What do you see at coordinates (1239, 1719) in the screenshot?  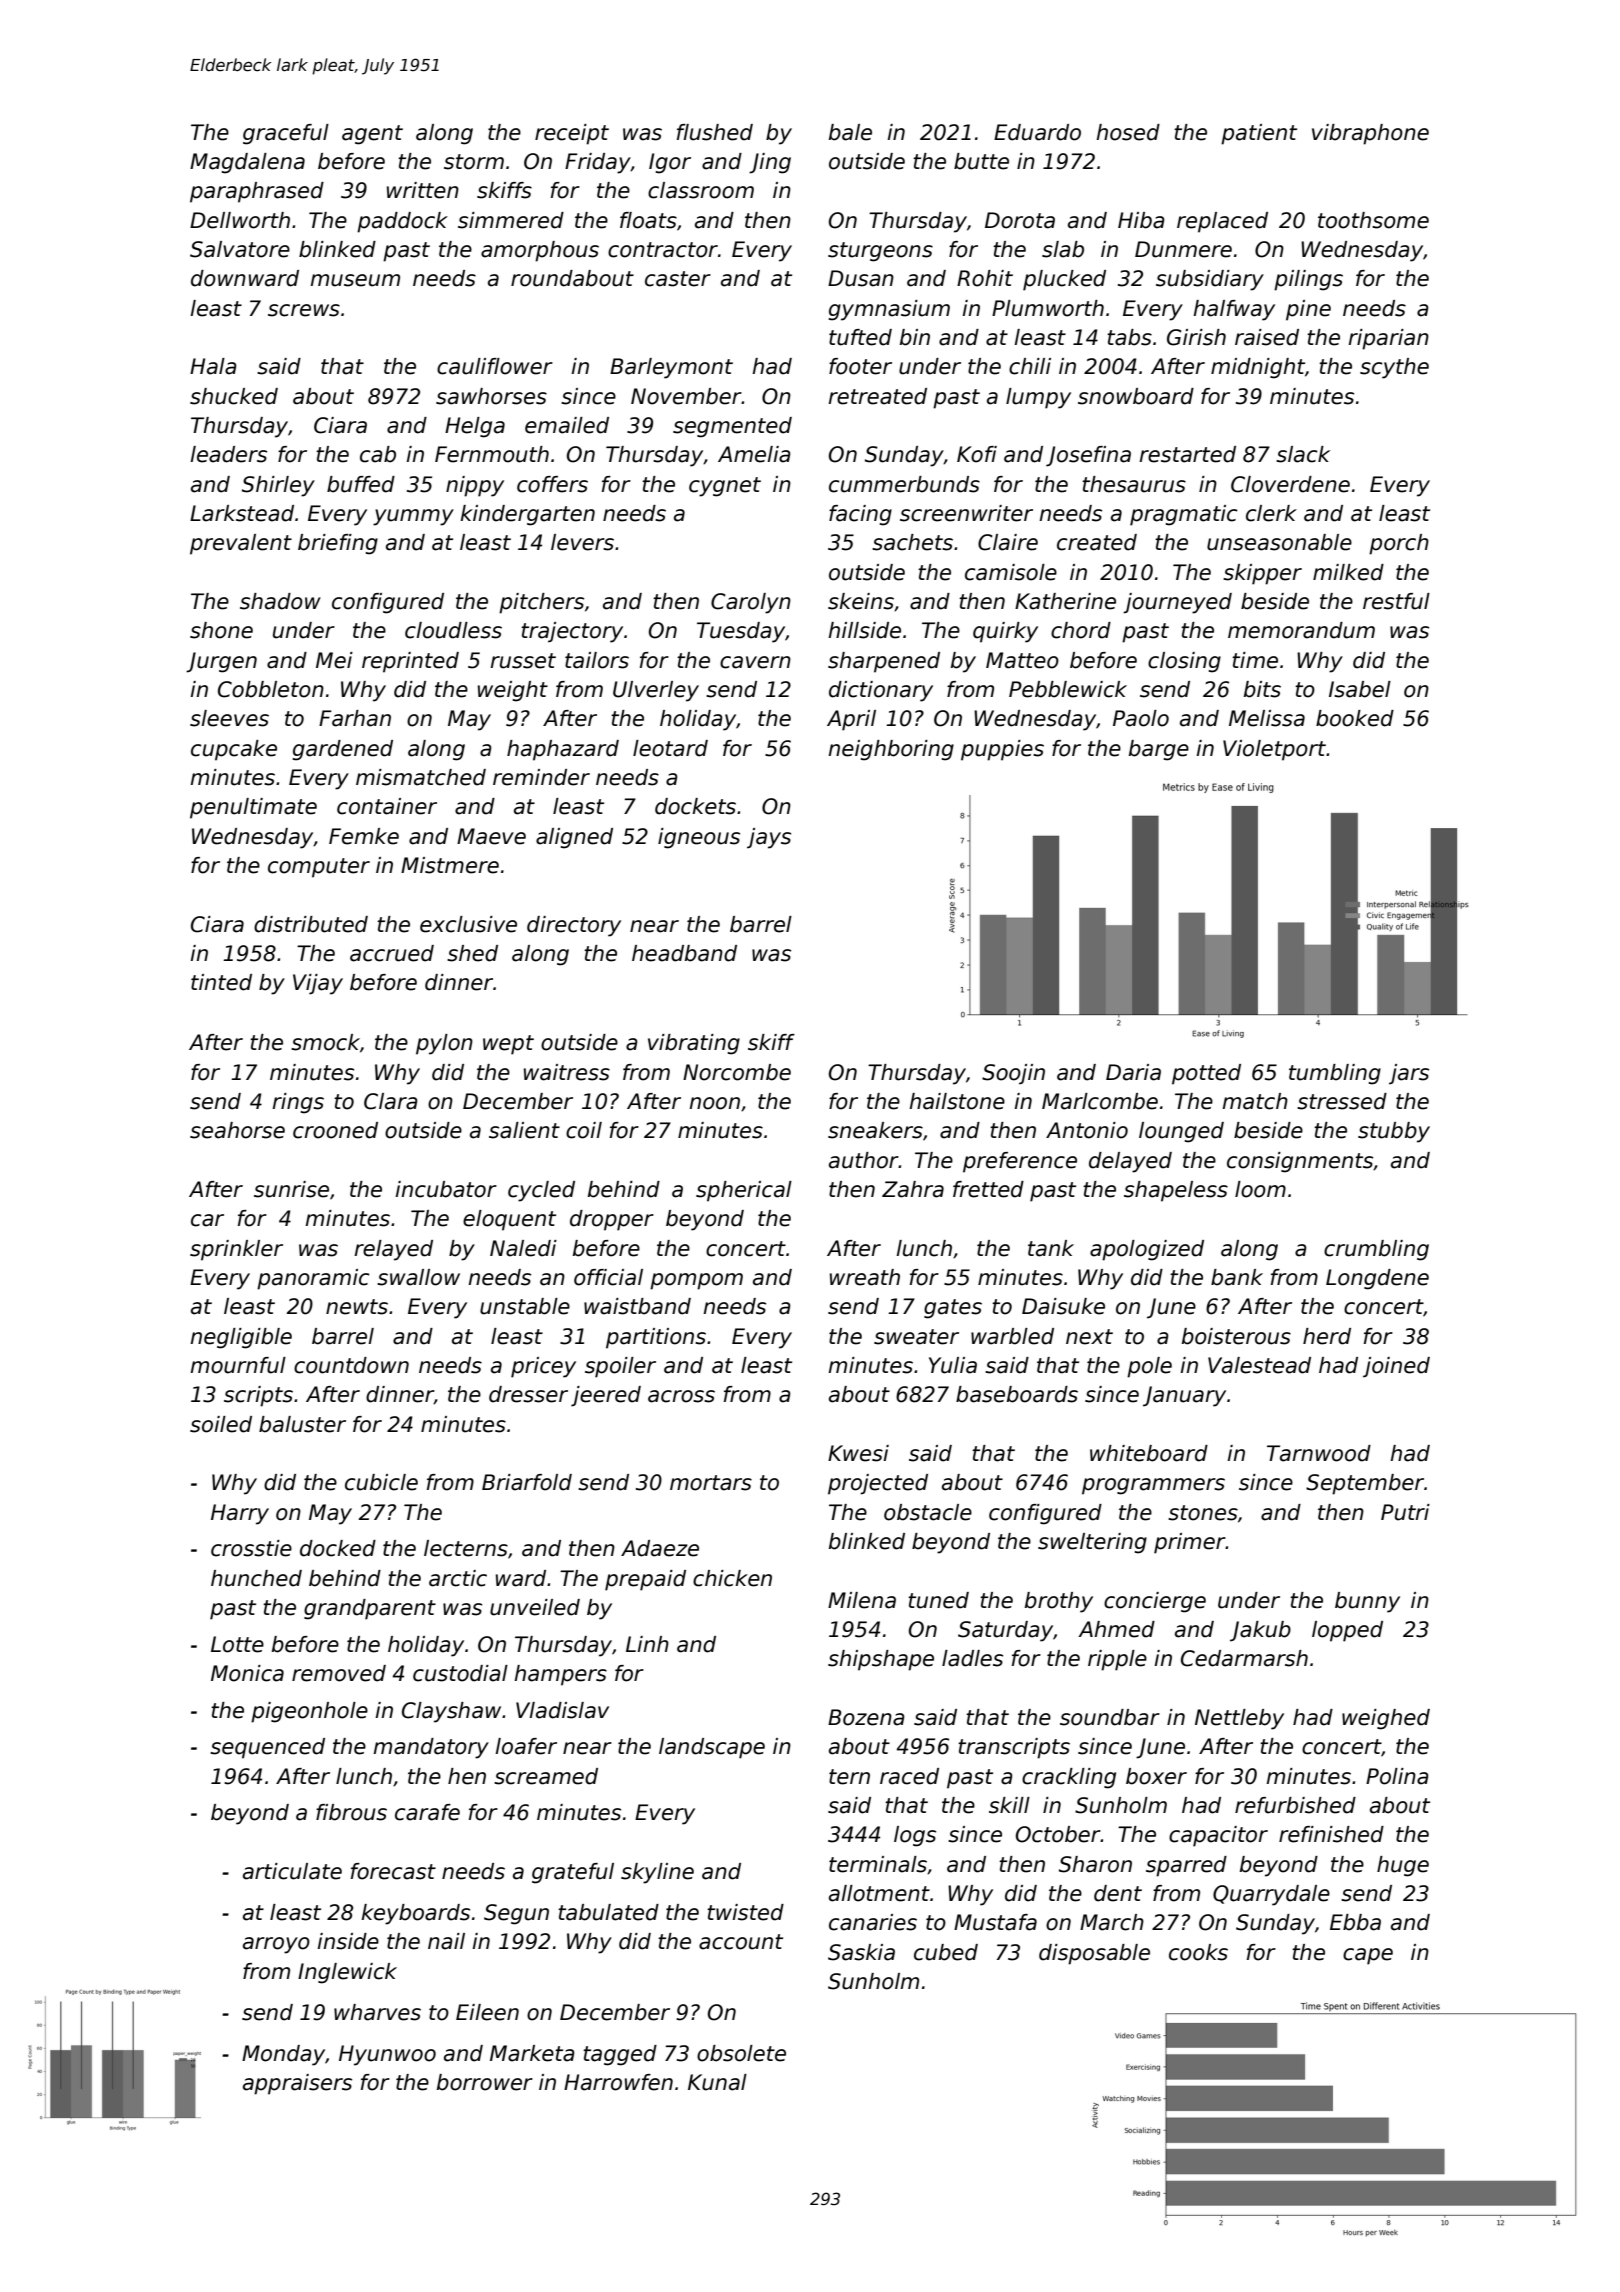 I see `Nettleby` at bounding box center [1239, 1719].
